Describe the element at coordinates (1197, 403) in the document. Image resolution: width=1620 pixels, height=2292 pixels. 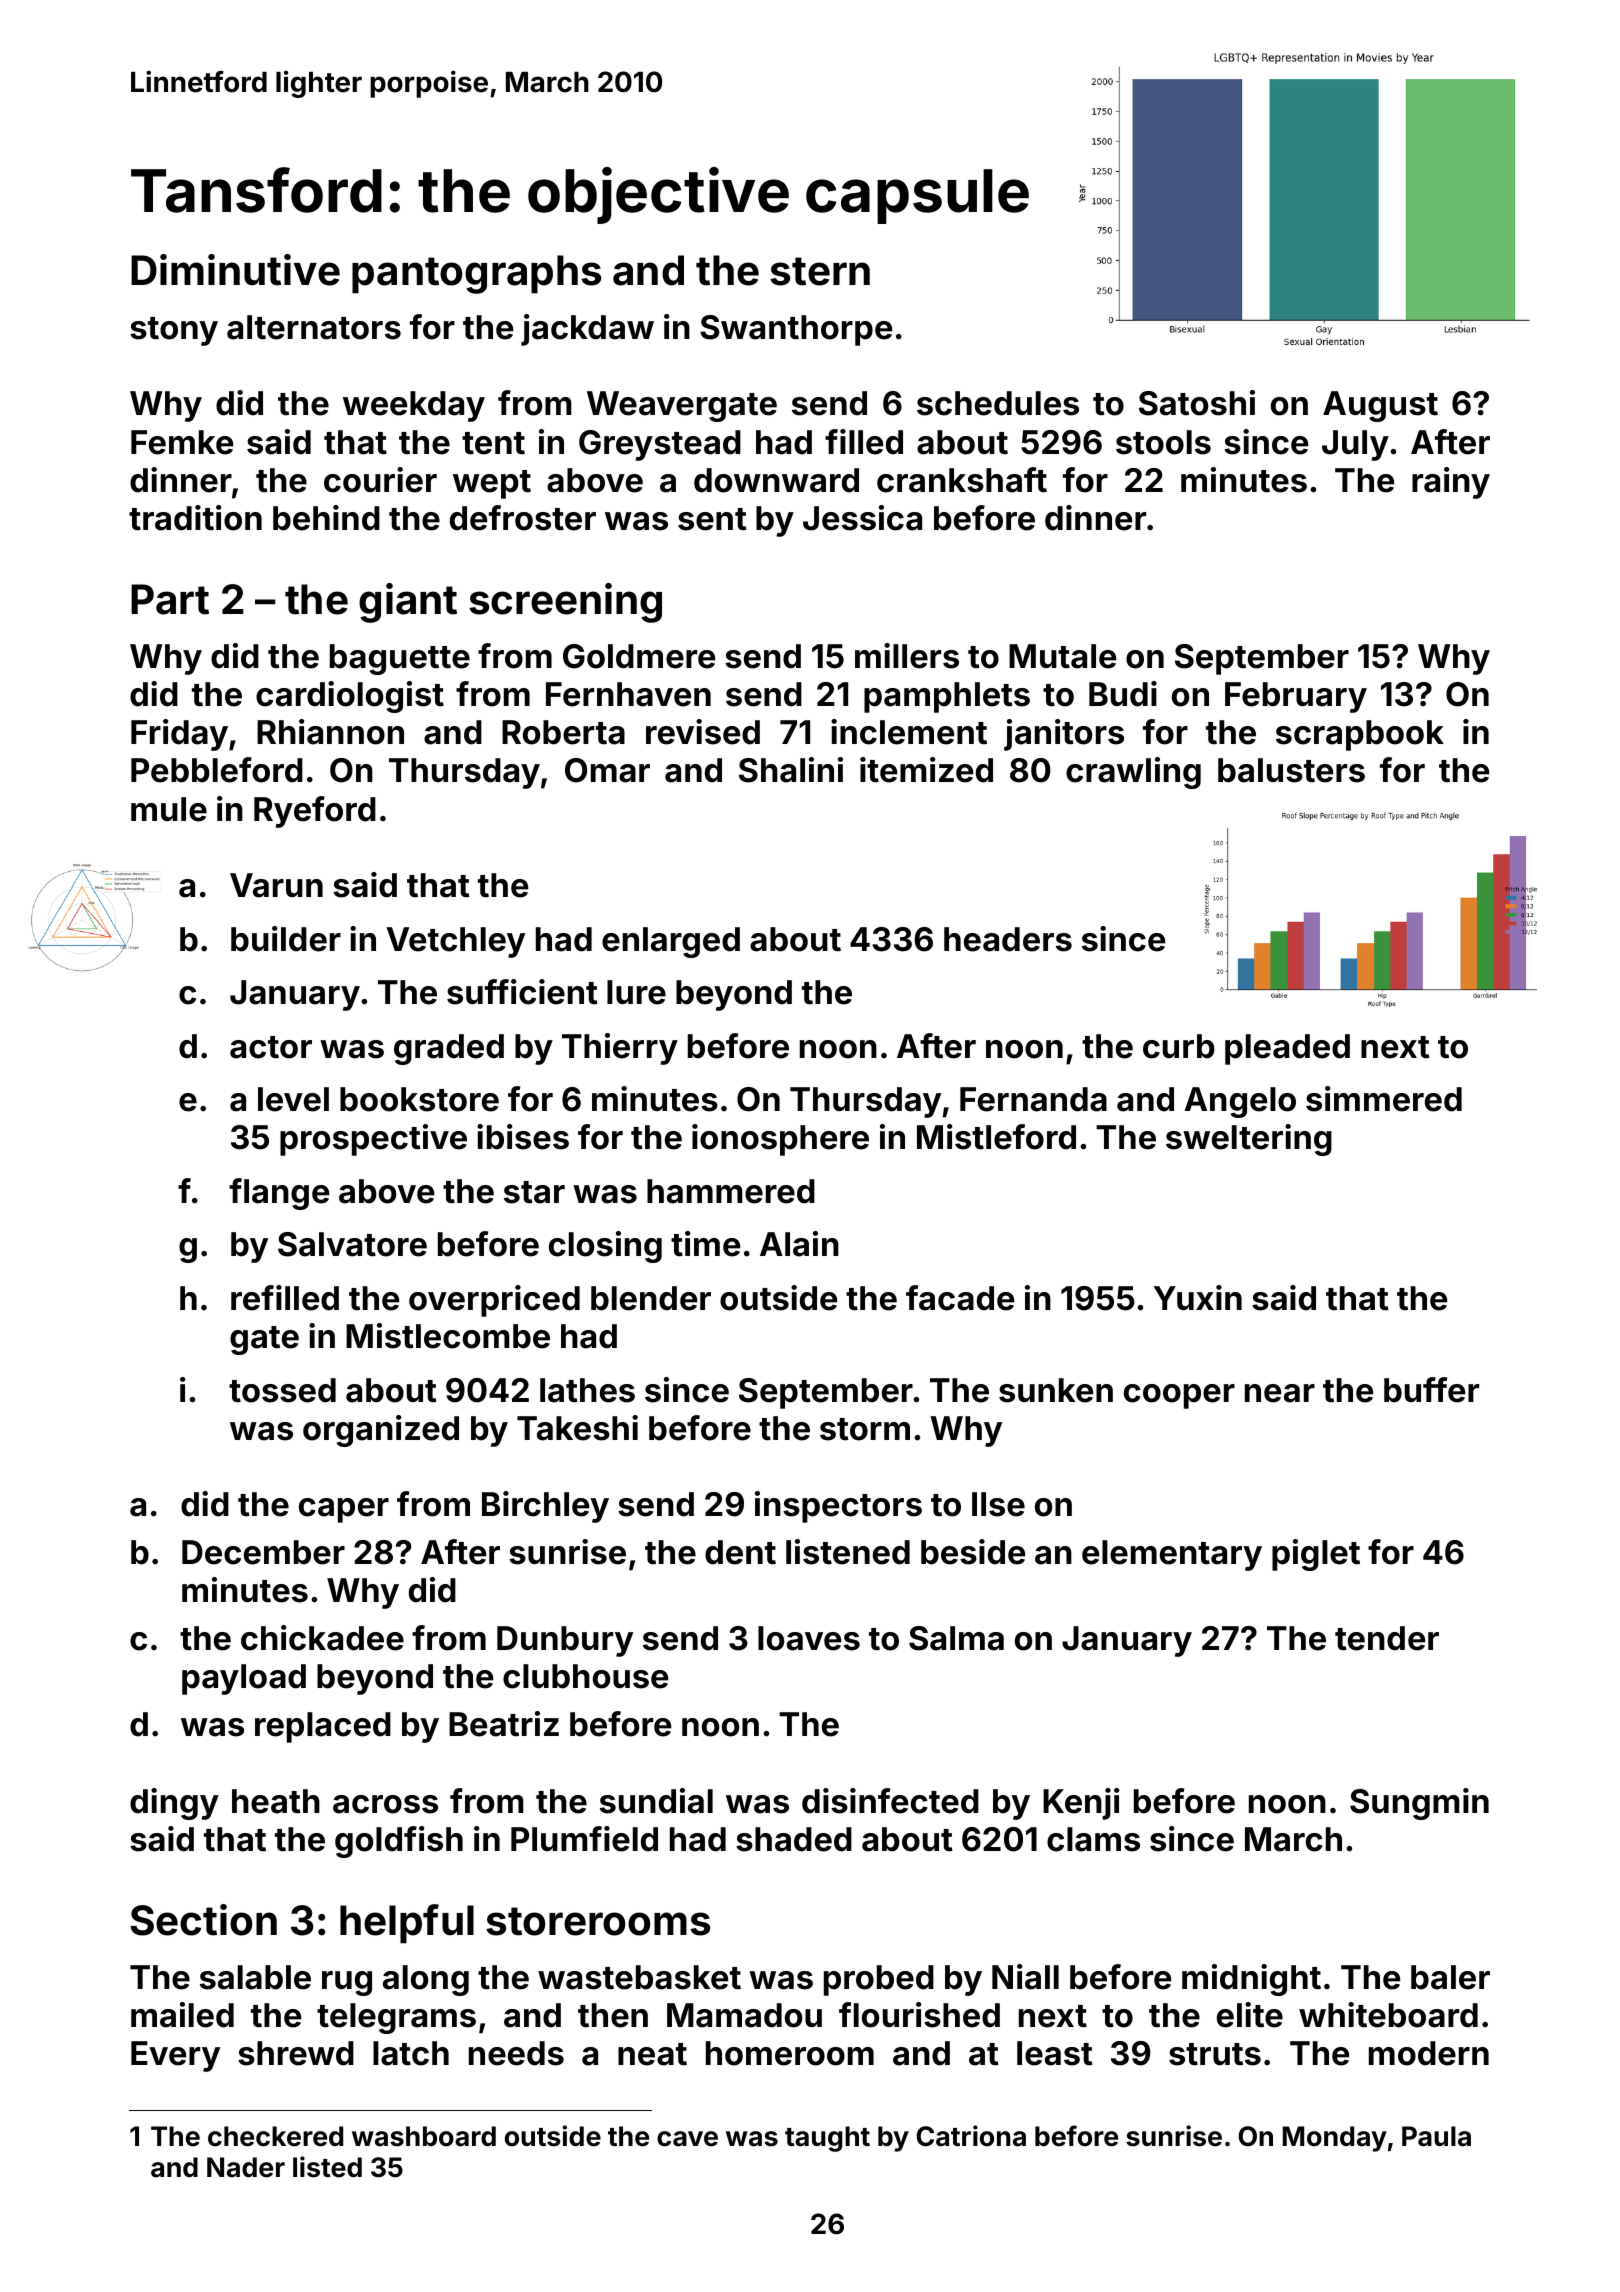
I see `Satoshi` at that location.
